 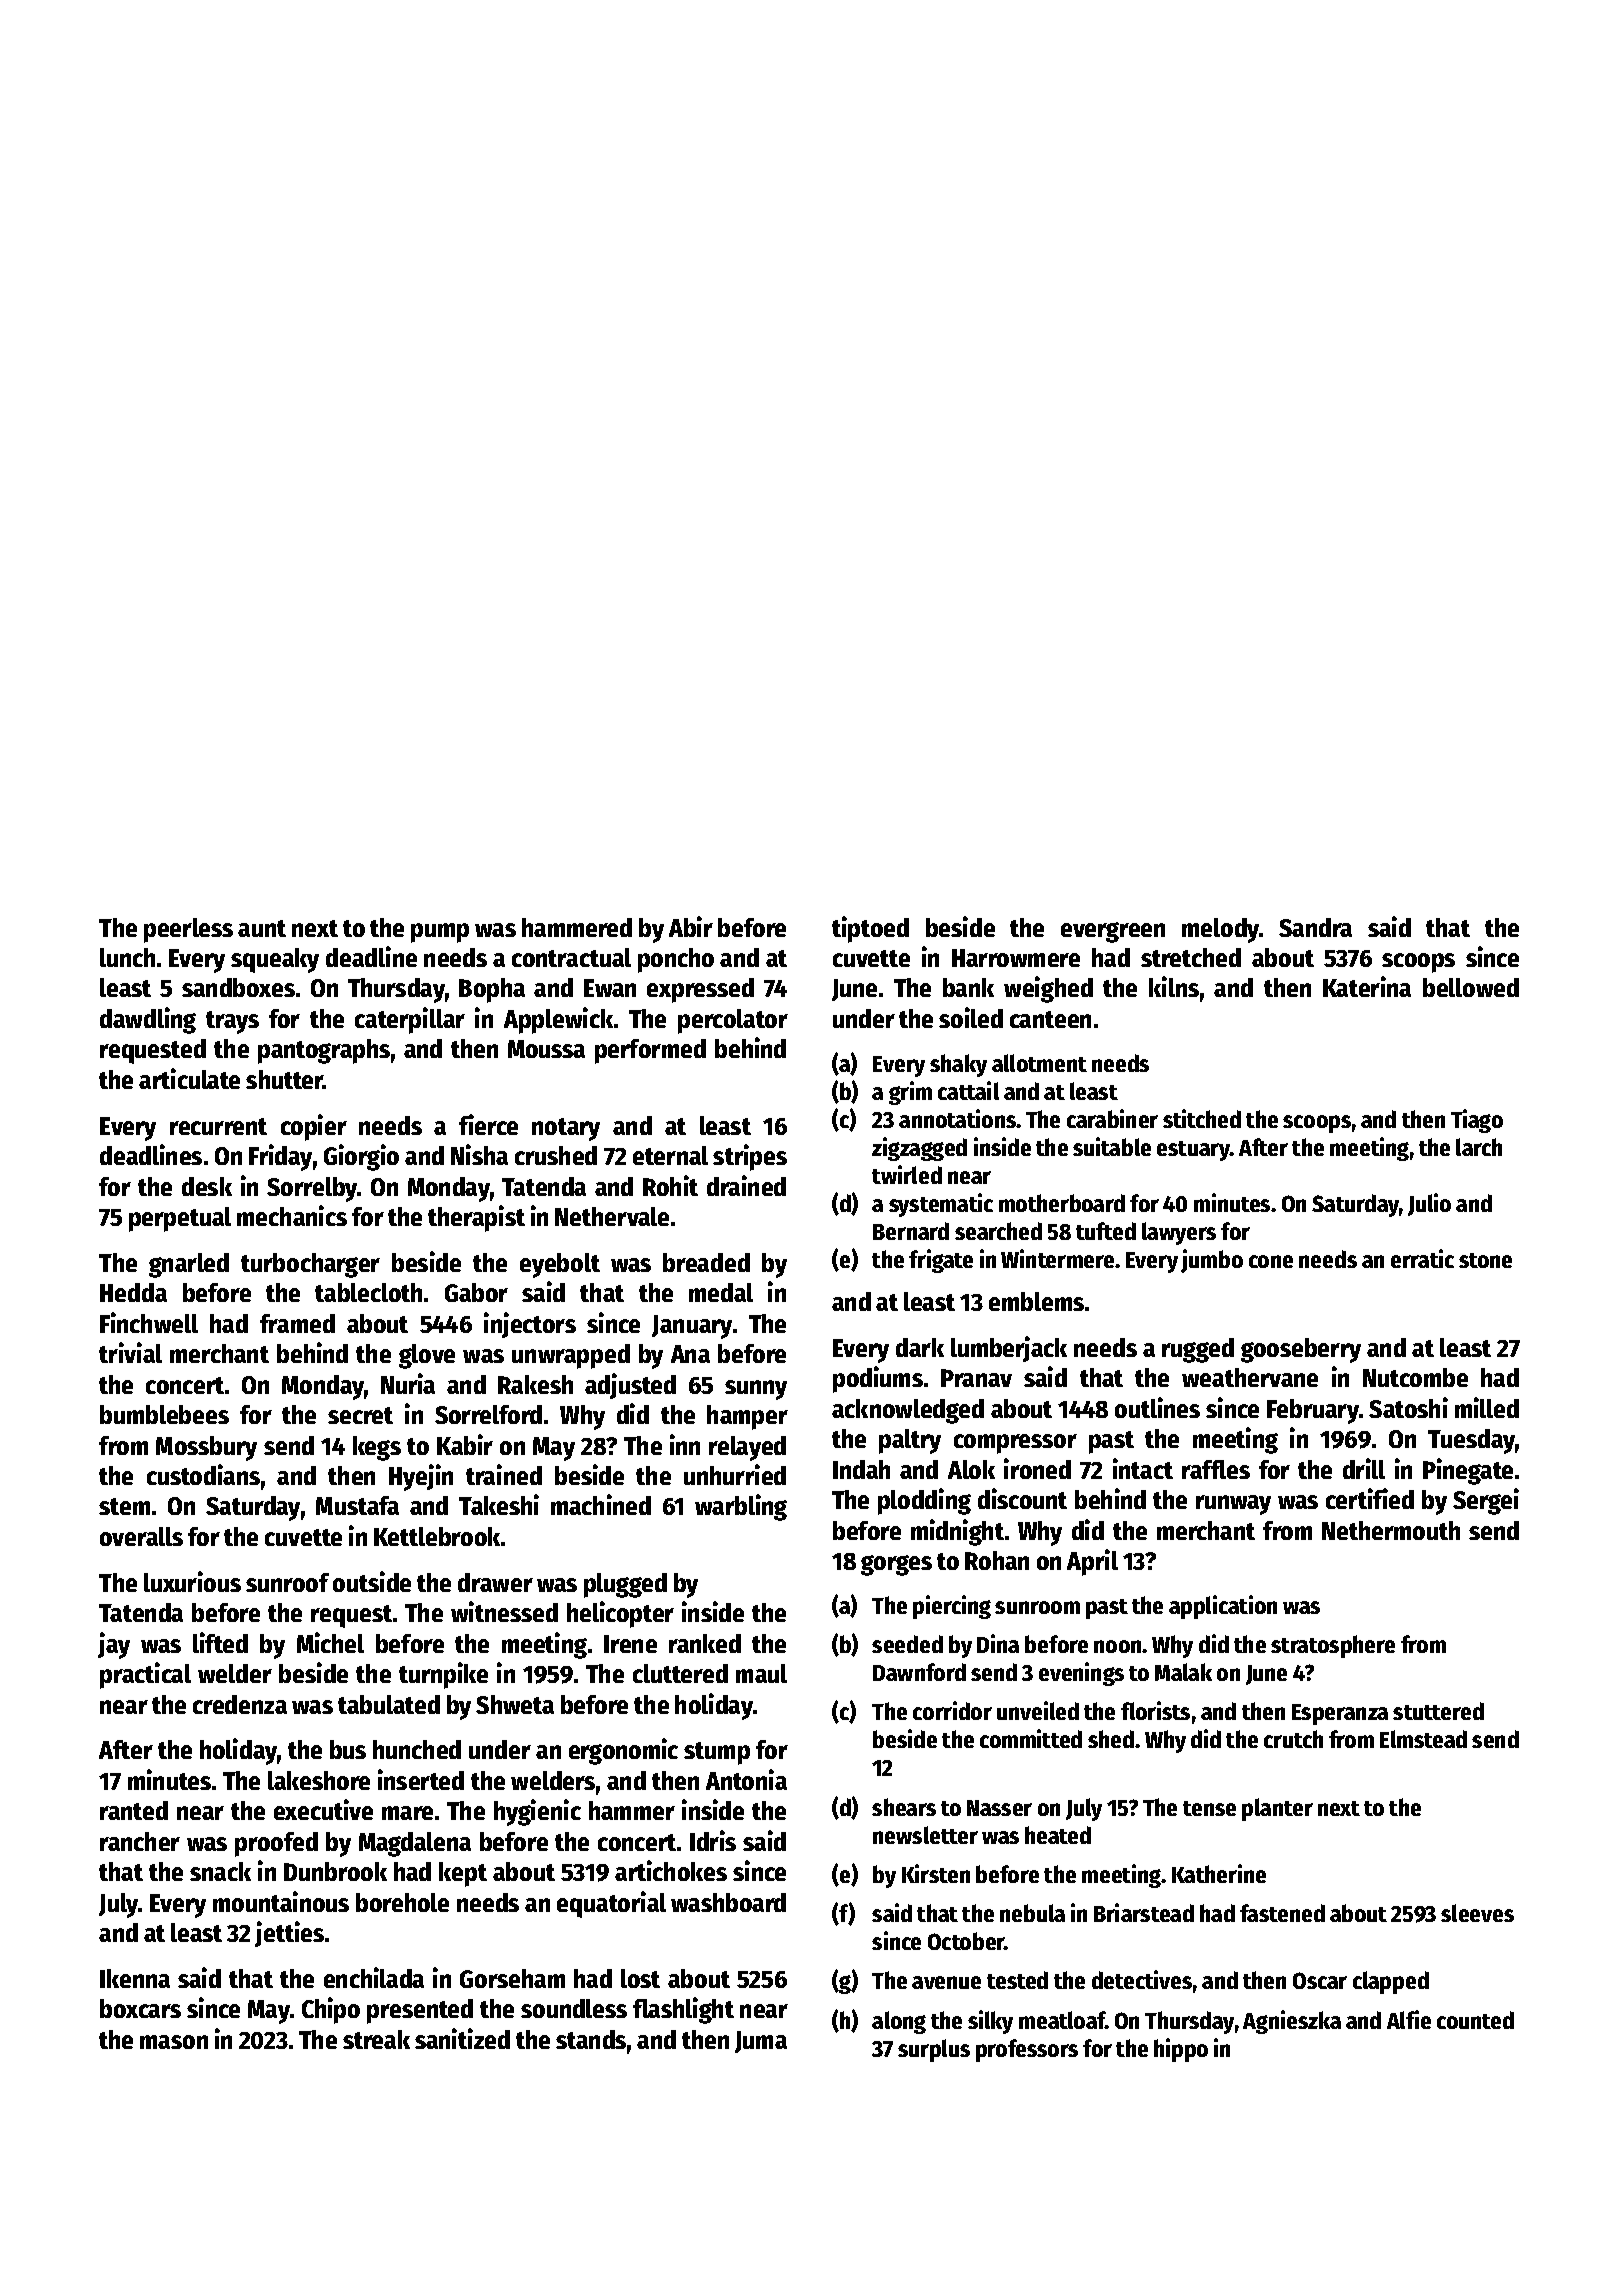 I want to click on poncho, so click(x=676, y=960).
